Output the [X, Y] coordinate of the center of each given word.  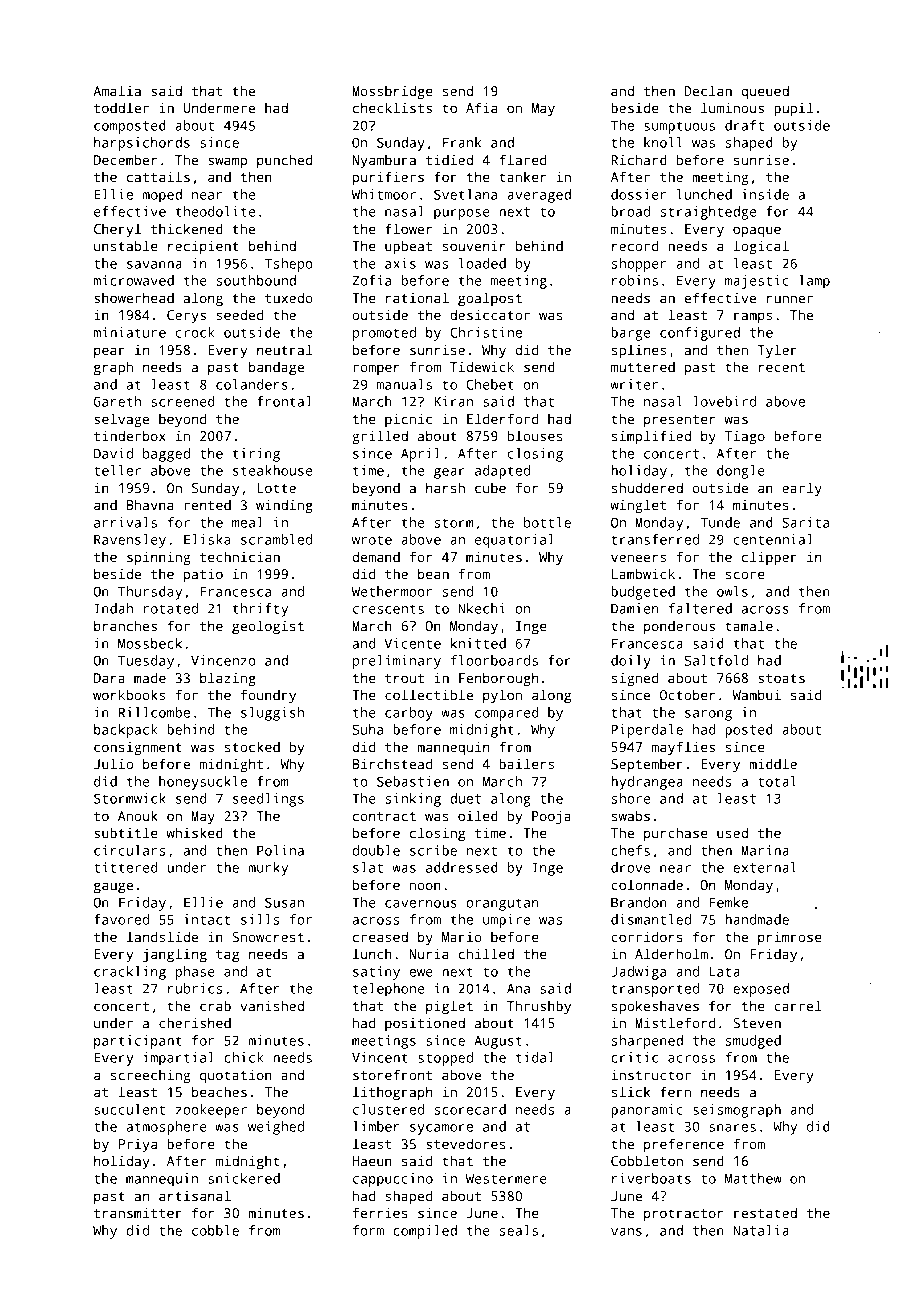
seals [519, 1230]
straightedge [708, 213]
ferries [380, 1212]
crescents [388, 609]
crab [215, 1005]
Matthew [753, 1178]
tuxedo [289, 297]
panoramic [647, 1111]
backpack [126, 731]
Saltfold [716, 660]
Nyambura [384, 161]
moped [162, 196]
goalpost [490, 299]
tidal [535, 1057]
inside [765, 194]
